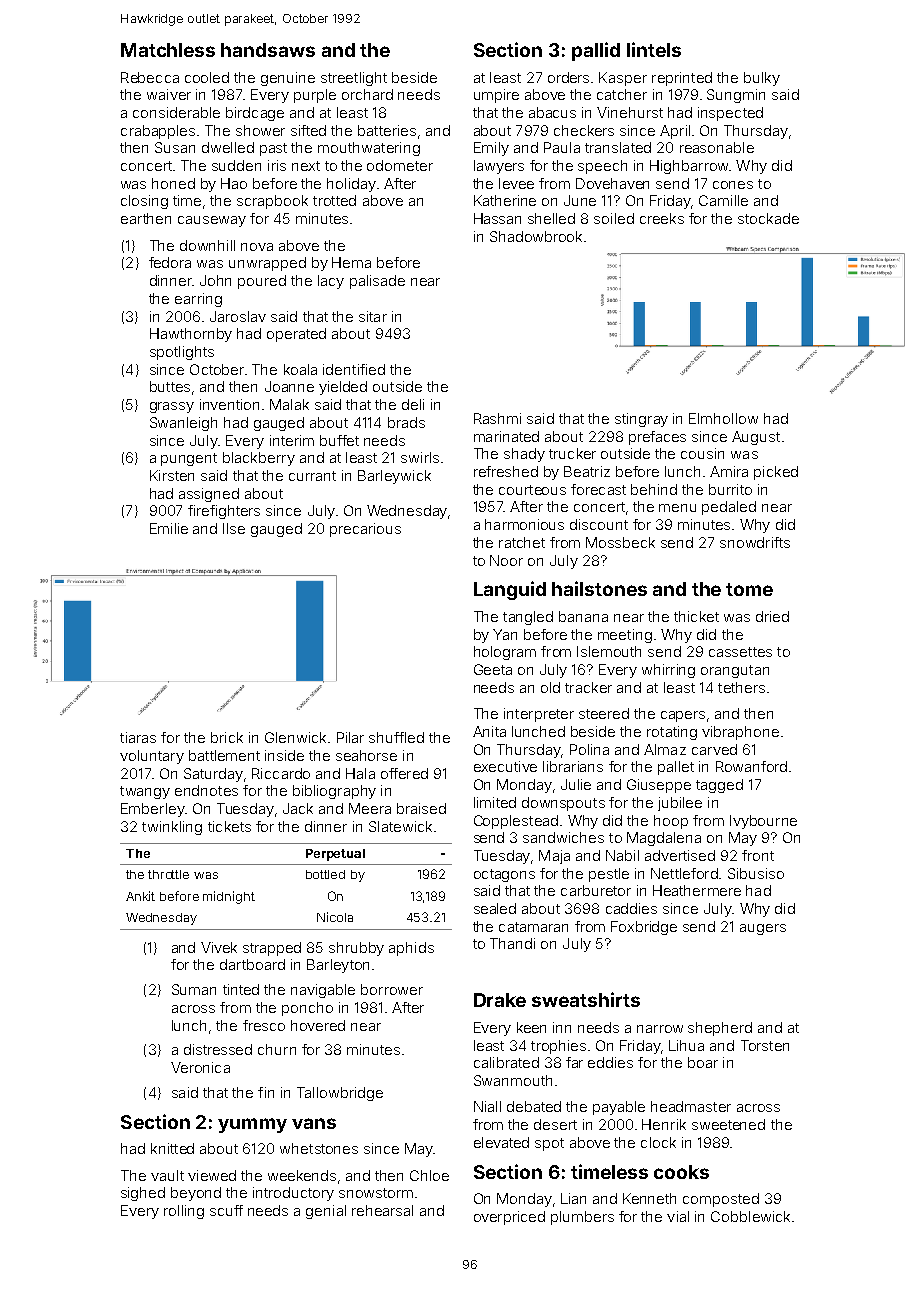 Image resolution: width=924 pixels, height=1308 pixels. Describe the element at coordinates (654, 49) in the page. I see `lintels` at that location.
